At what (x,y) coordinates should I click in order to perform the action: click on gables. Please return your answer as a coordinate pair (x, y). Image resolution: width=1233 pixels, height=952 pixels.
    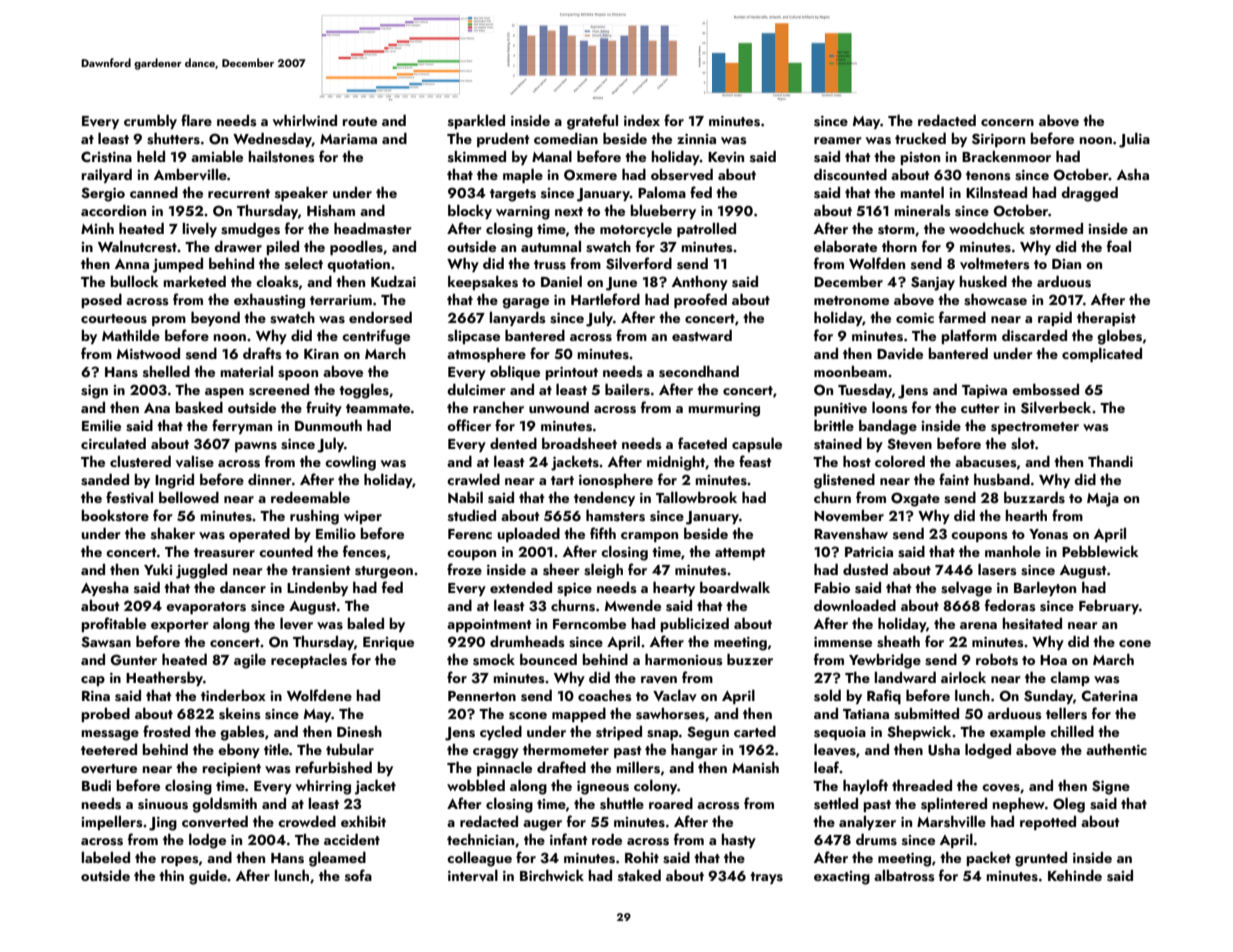
    Looking at the image, I should click on (242, 733).
